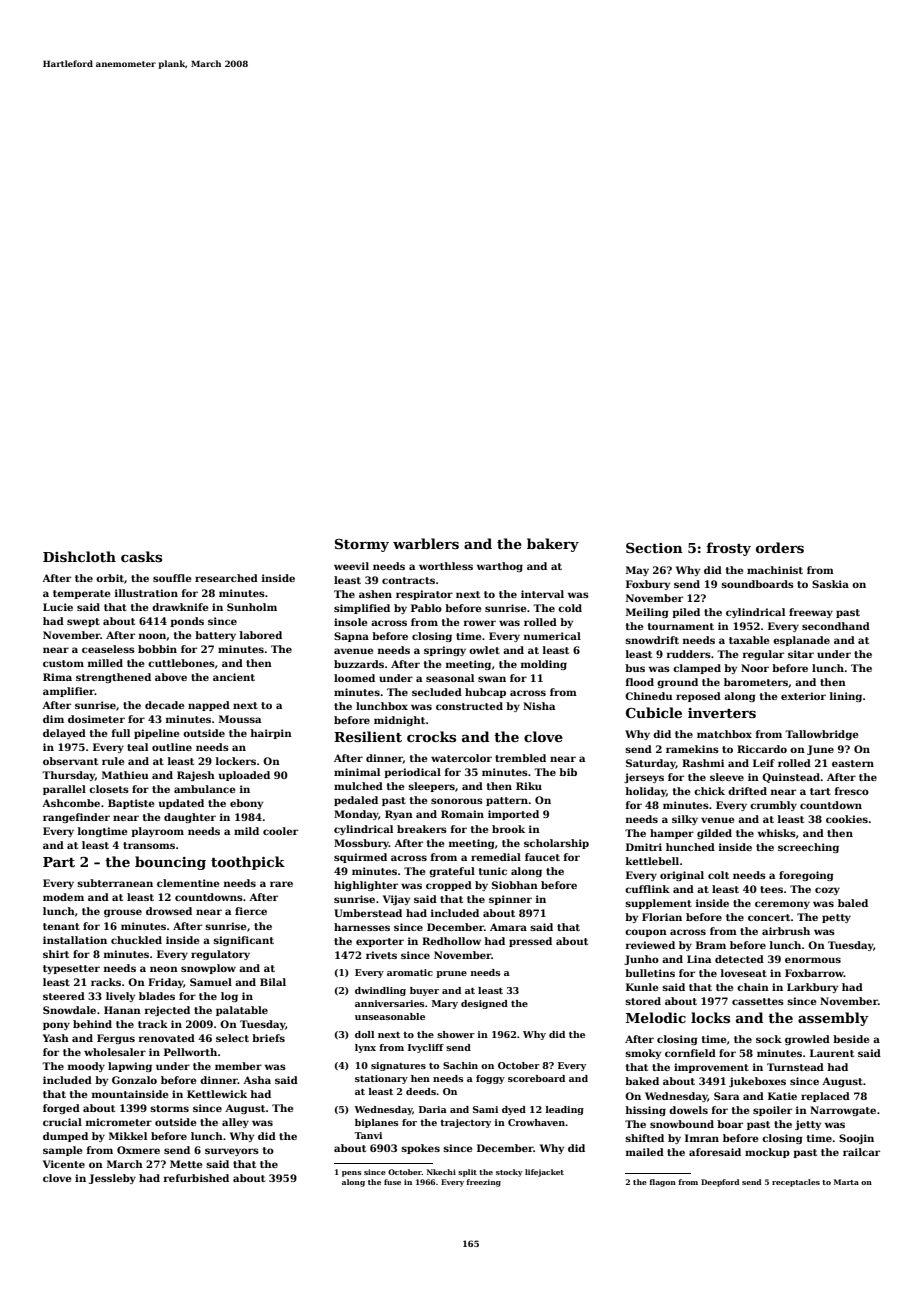 This screenshot has height=1308, width=924. Describe the element at coordinates (451, 941) in the screenshot. I see `Redhollow` at that location.
